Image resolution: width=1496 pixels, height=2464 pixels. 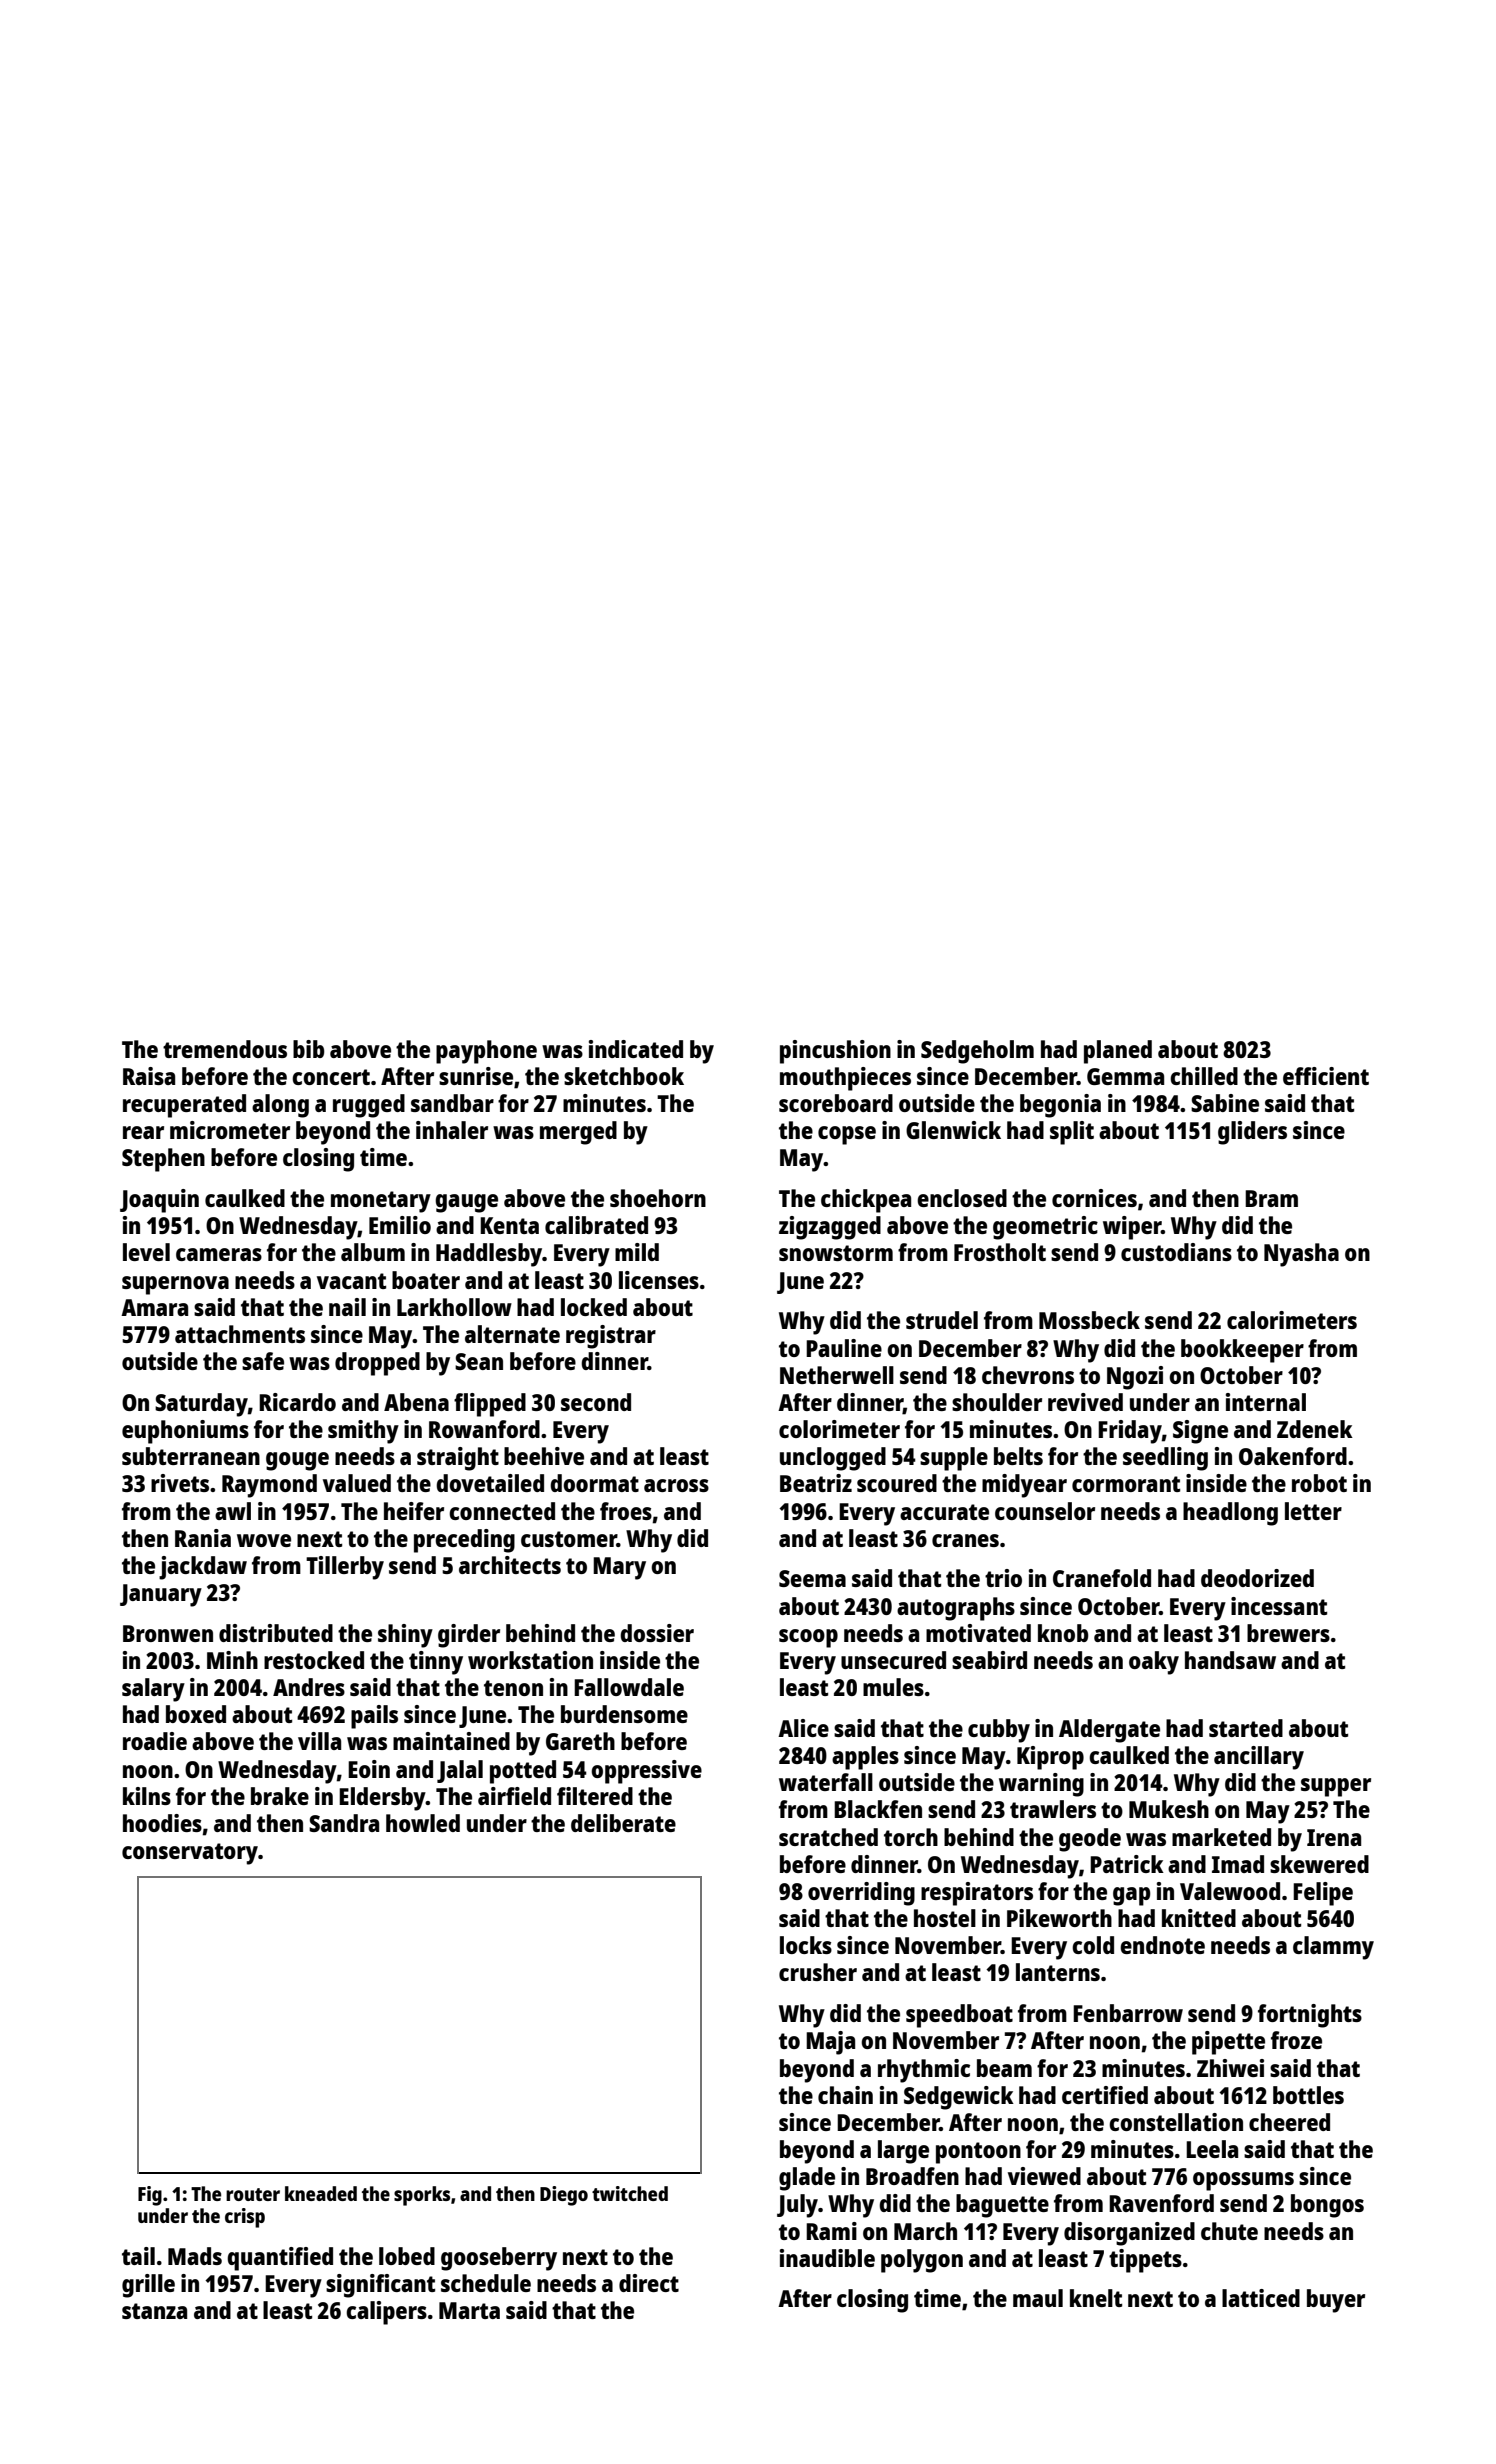 I want to click on Cranefold, so click(x=1102, y=1578).
